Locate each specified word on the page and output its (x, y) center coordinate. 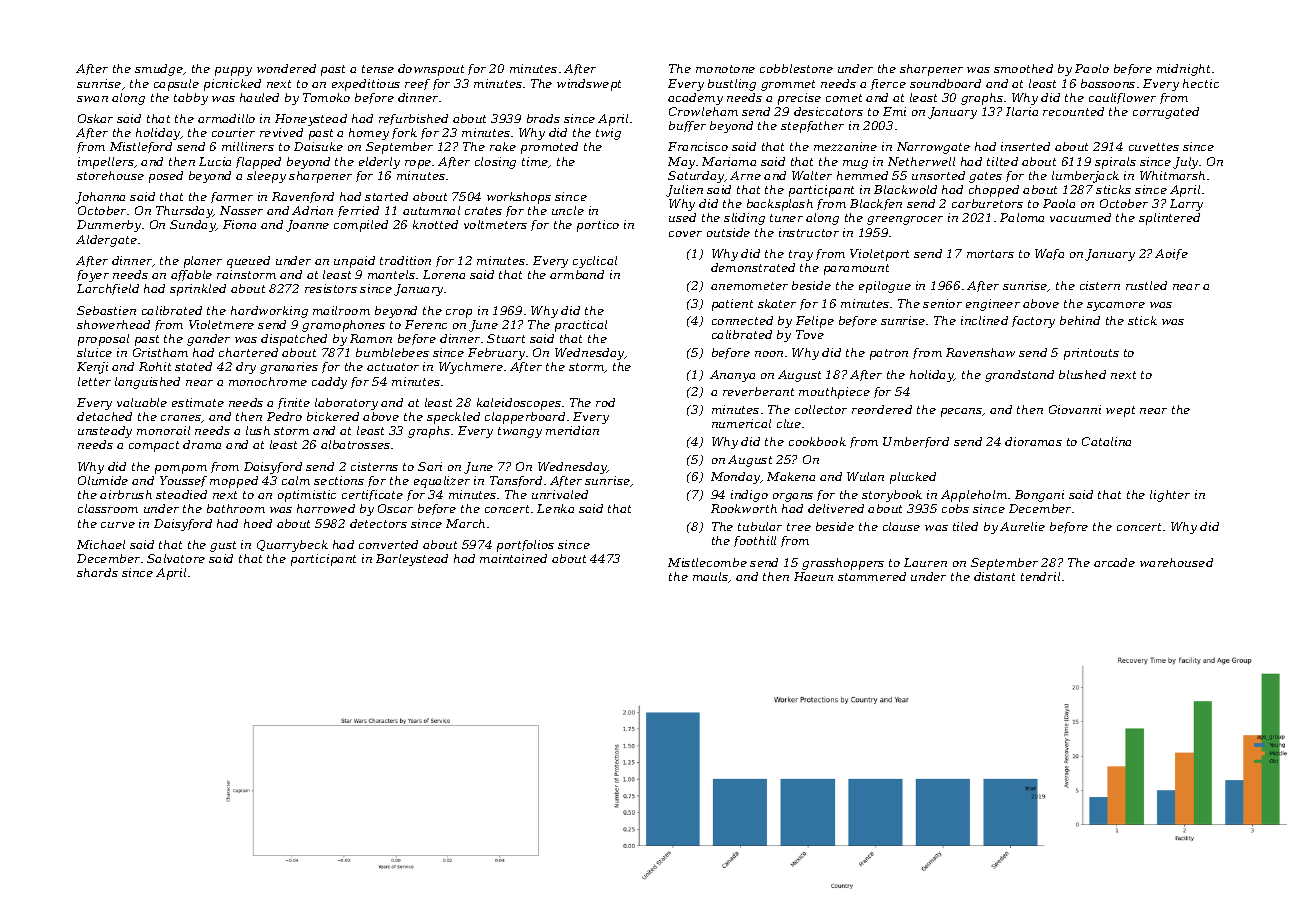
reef (417, 84)
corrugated (1166, 113)
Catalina (1106, 441)
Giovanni (1075, 409)
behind (1080, 320)
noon (769, 354)
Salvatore (176, 558)
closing (495, 163)
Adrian (312, 210)
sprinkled (198, 290)
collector (821, 409)
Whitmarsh (1172, 175)
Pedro (284, 416)
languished (147, 383)
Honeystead (311, 120)
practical (581, 326)
